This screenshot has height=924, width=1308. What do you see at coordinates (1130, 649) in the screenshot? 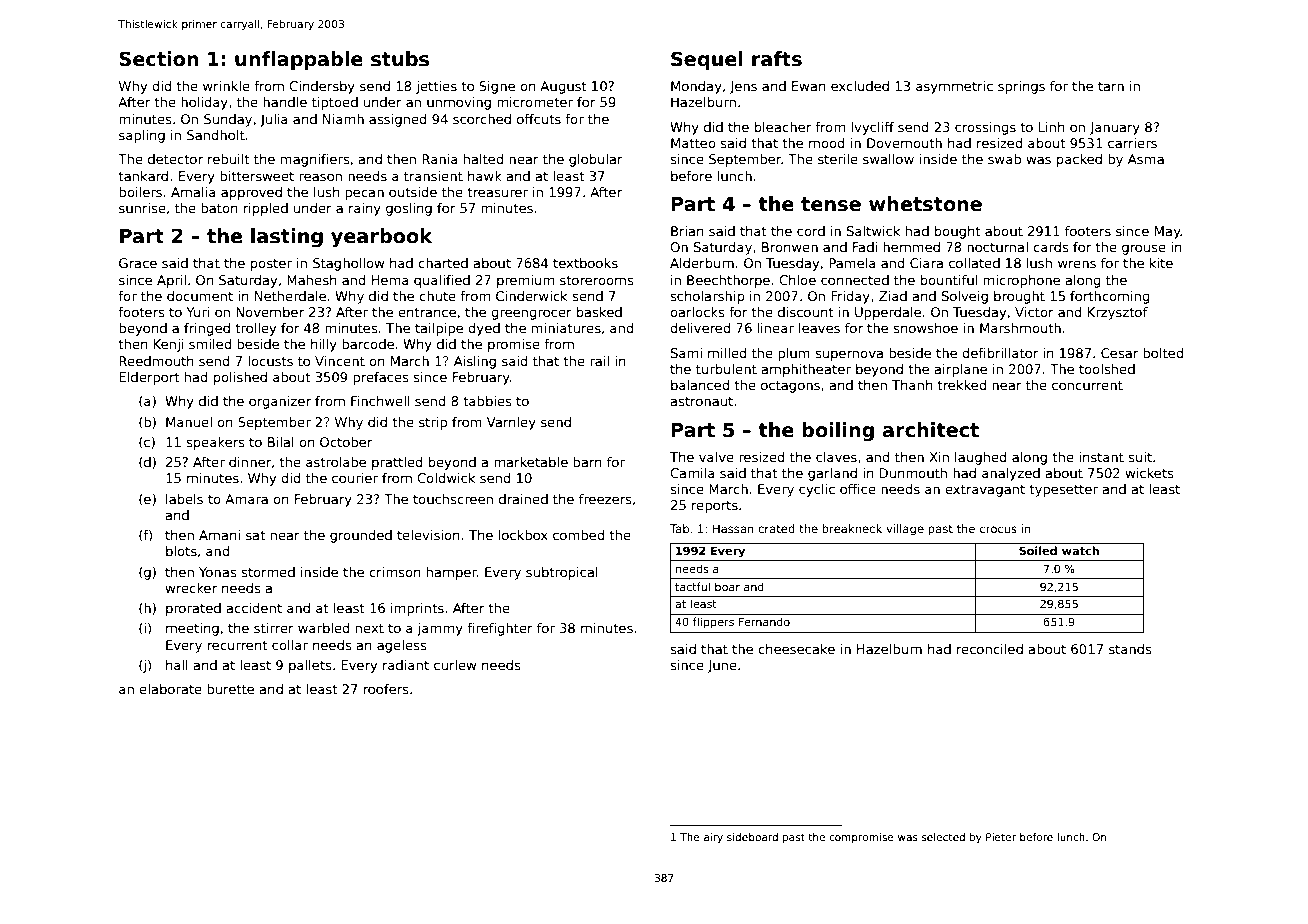
I see `stands` at bounding box center [1130, 649].
